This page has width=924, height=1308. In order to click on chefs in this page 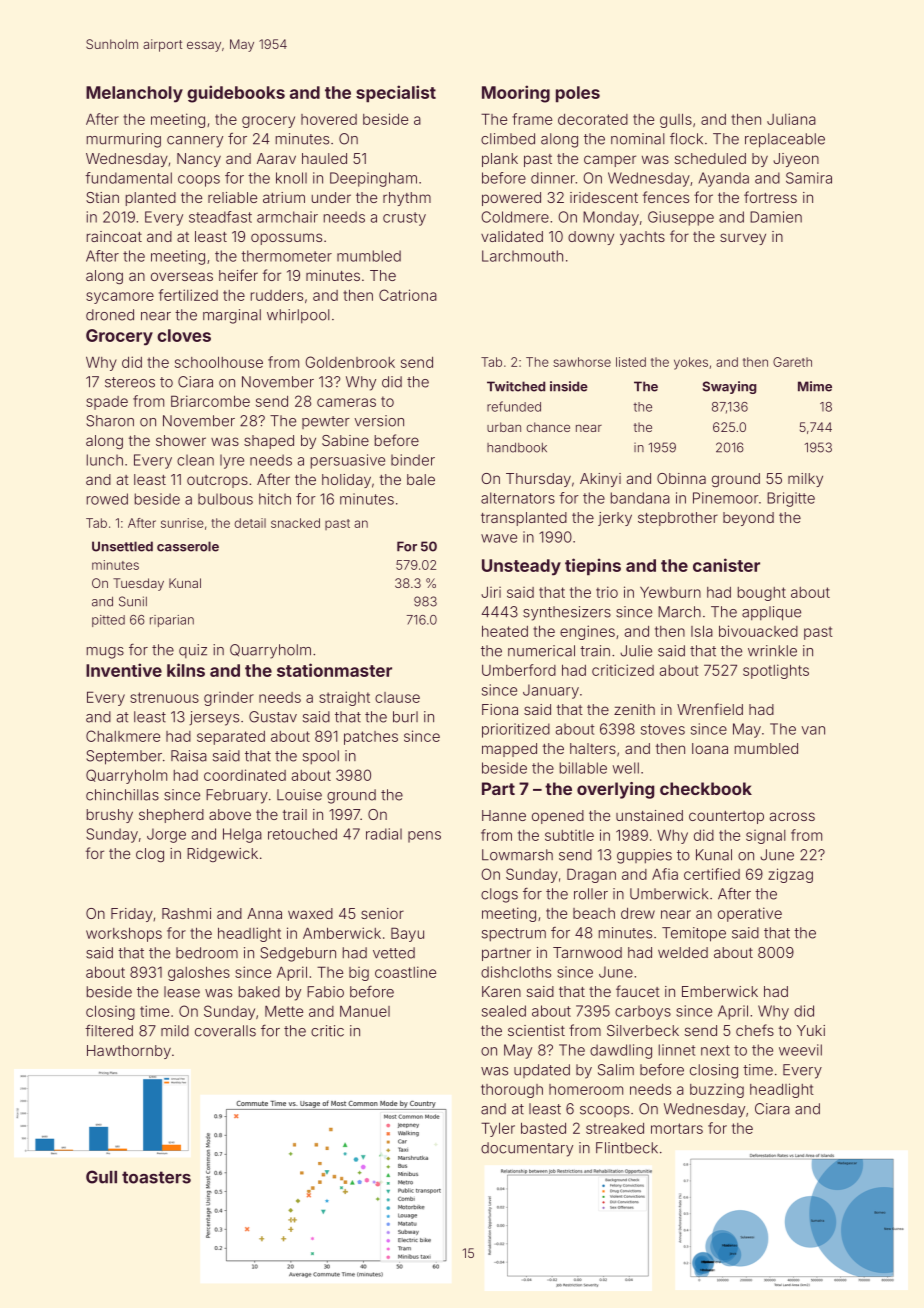, I will do `click(755, 1030)`.
